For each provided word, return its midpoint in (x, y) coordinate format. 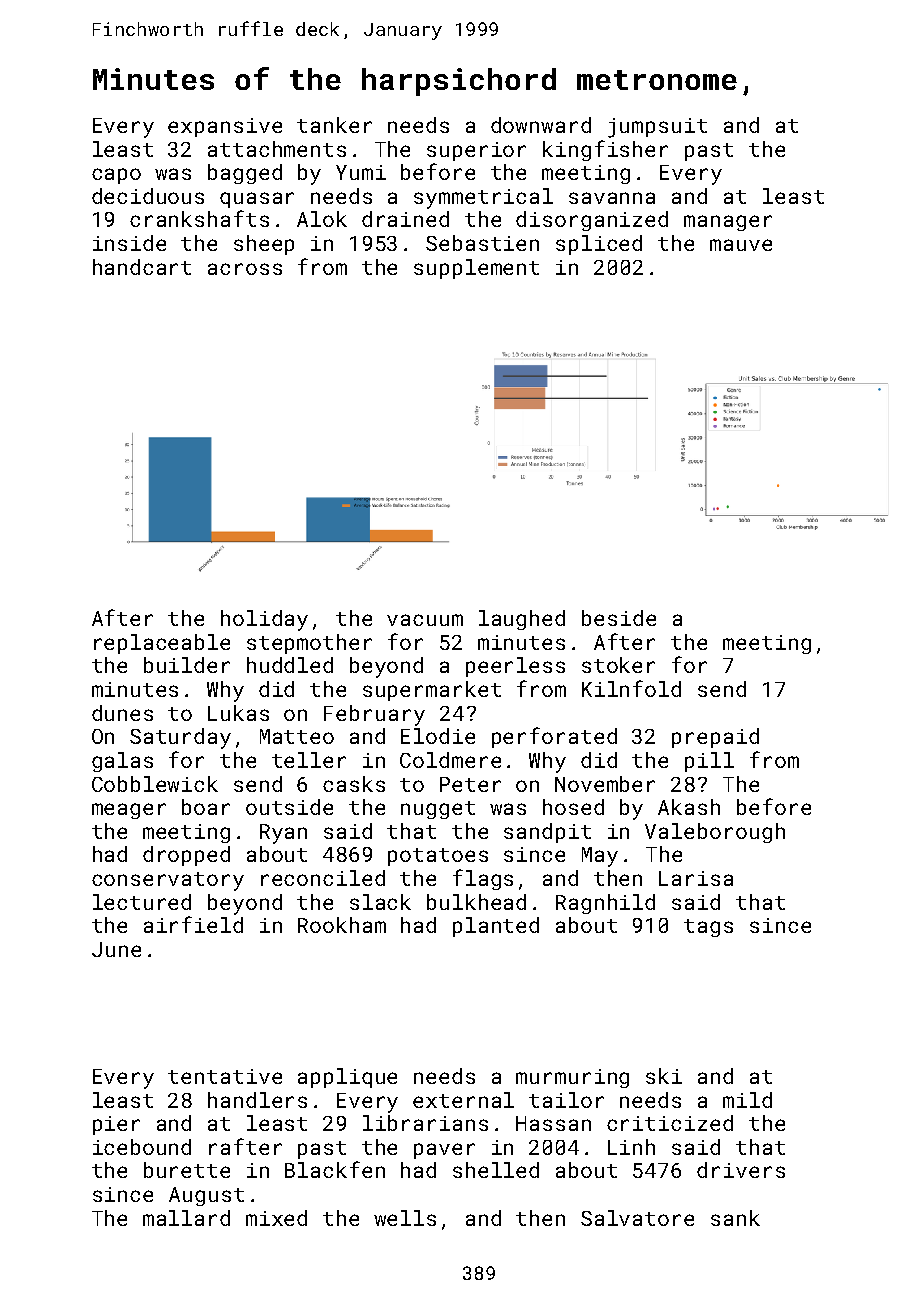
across (245, 269)
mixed (276, 1218)
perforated (554, 737)
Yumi (361, 172)
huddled (290, 665)
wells (405, 1218)
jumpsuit (657, 128)
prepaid (715, 738)
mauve (741, 245)
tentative (225, 1076)
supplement (476, 269)
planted (496, 927)
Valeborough (715, 833)
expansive (225, 127)
